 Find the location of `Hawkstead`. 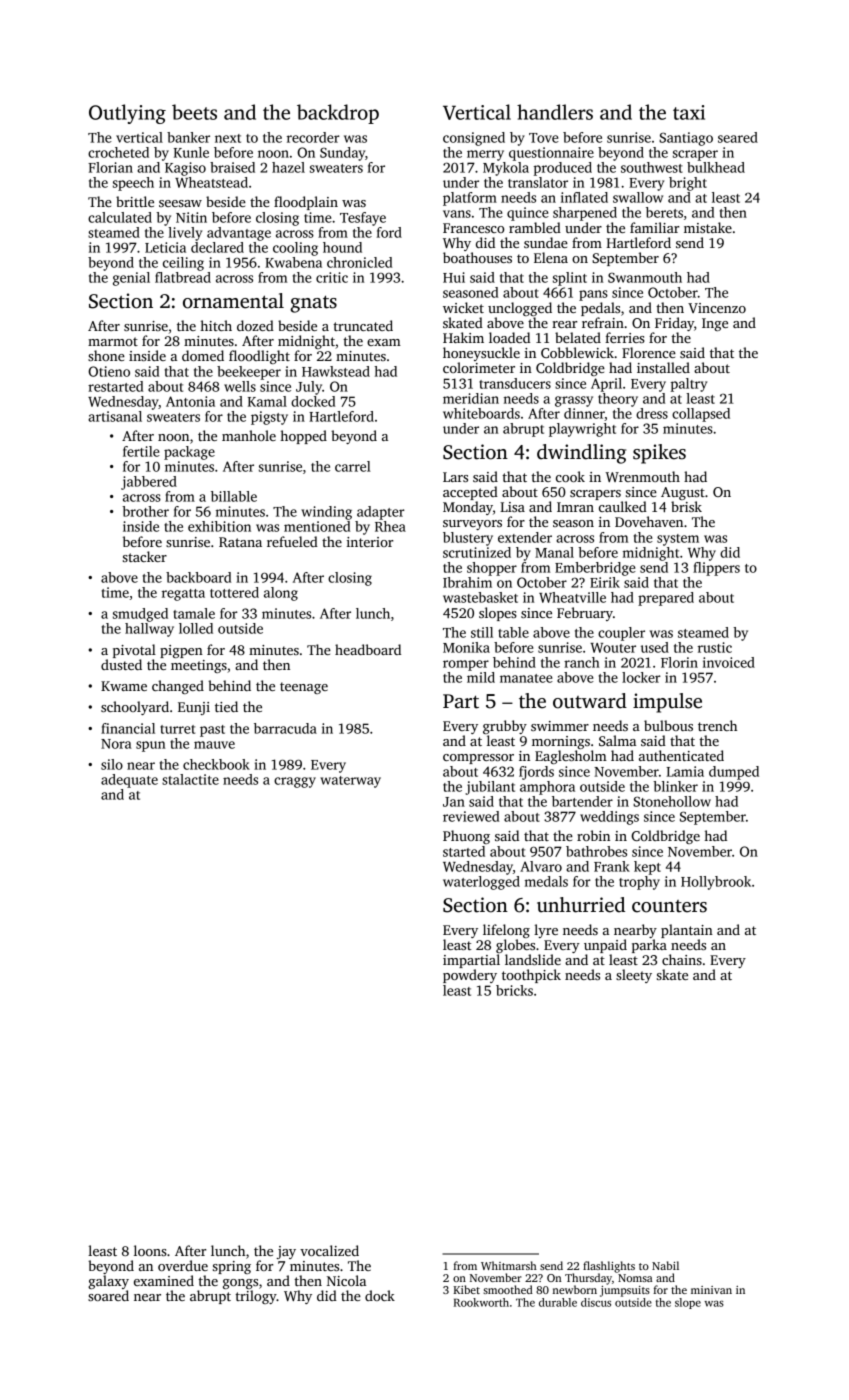

Hawkstead is located at coordinates (336, 371).
